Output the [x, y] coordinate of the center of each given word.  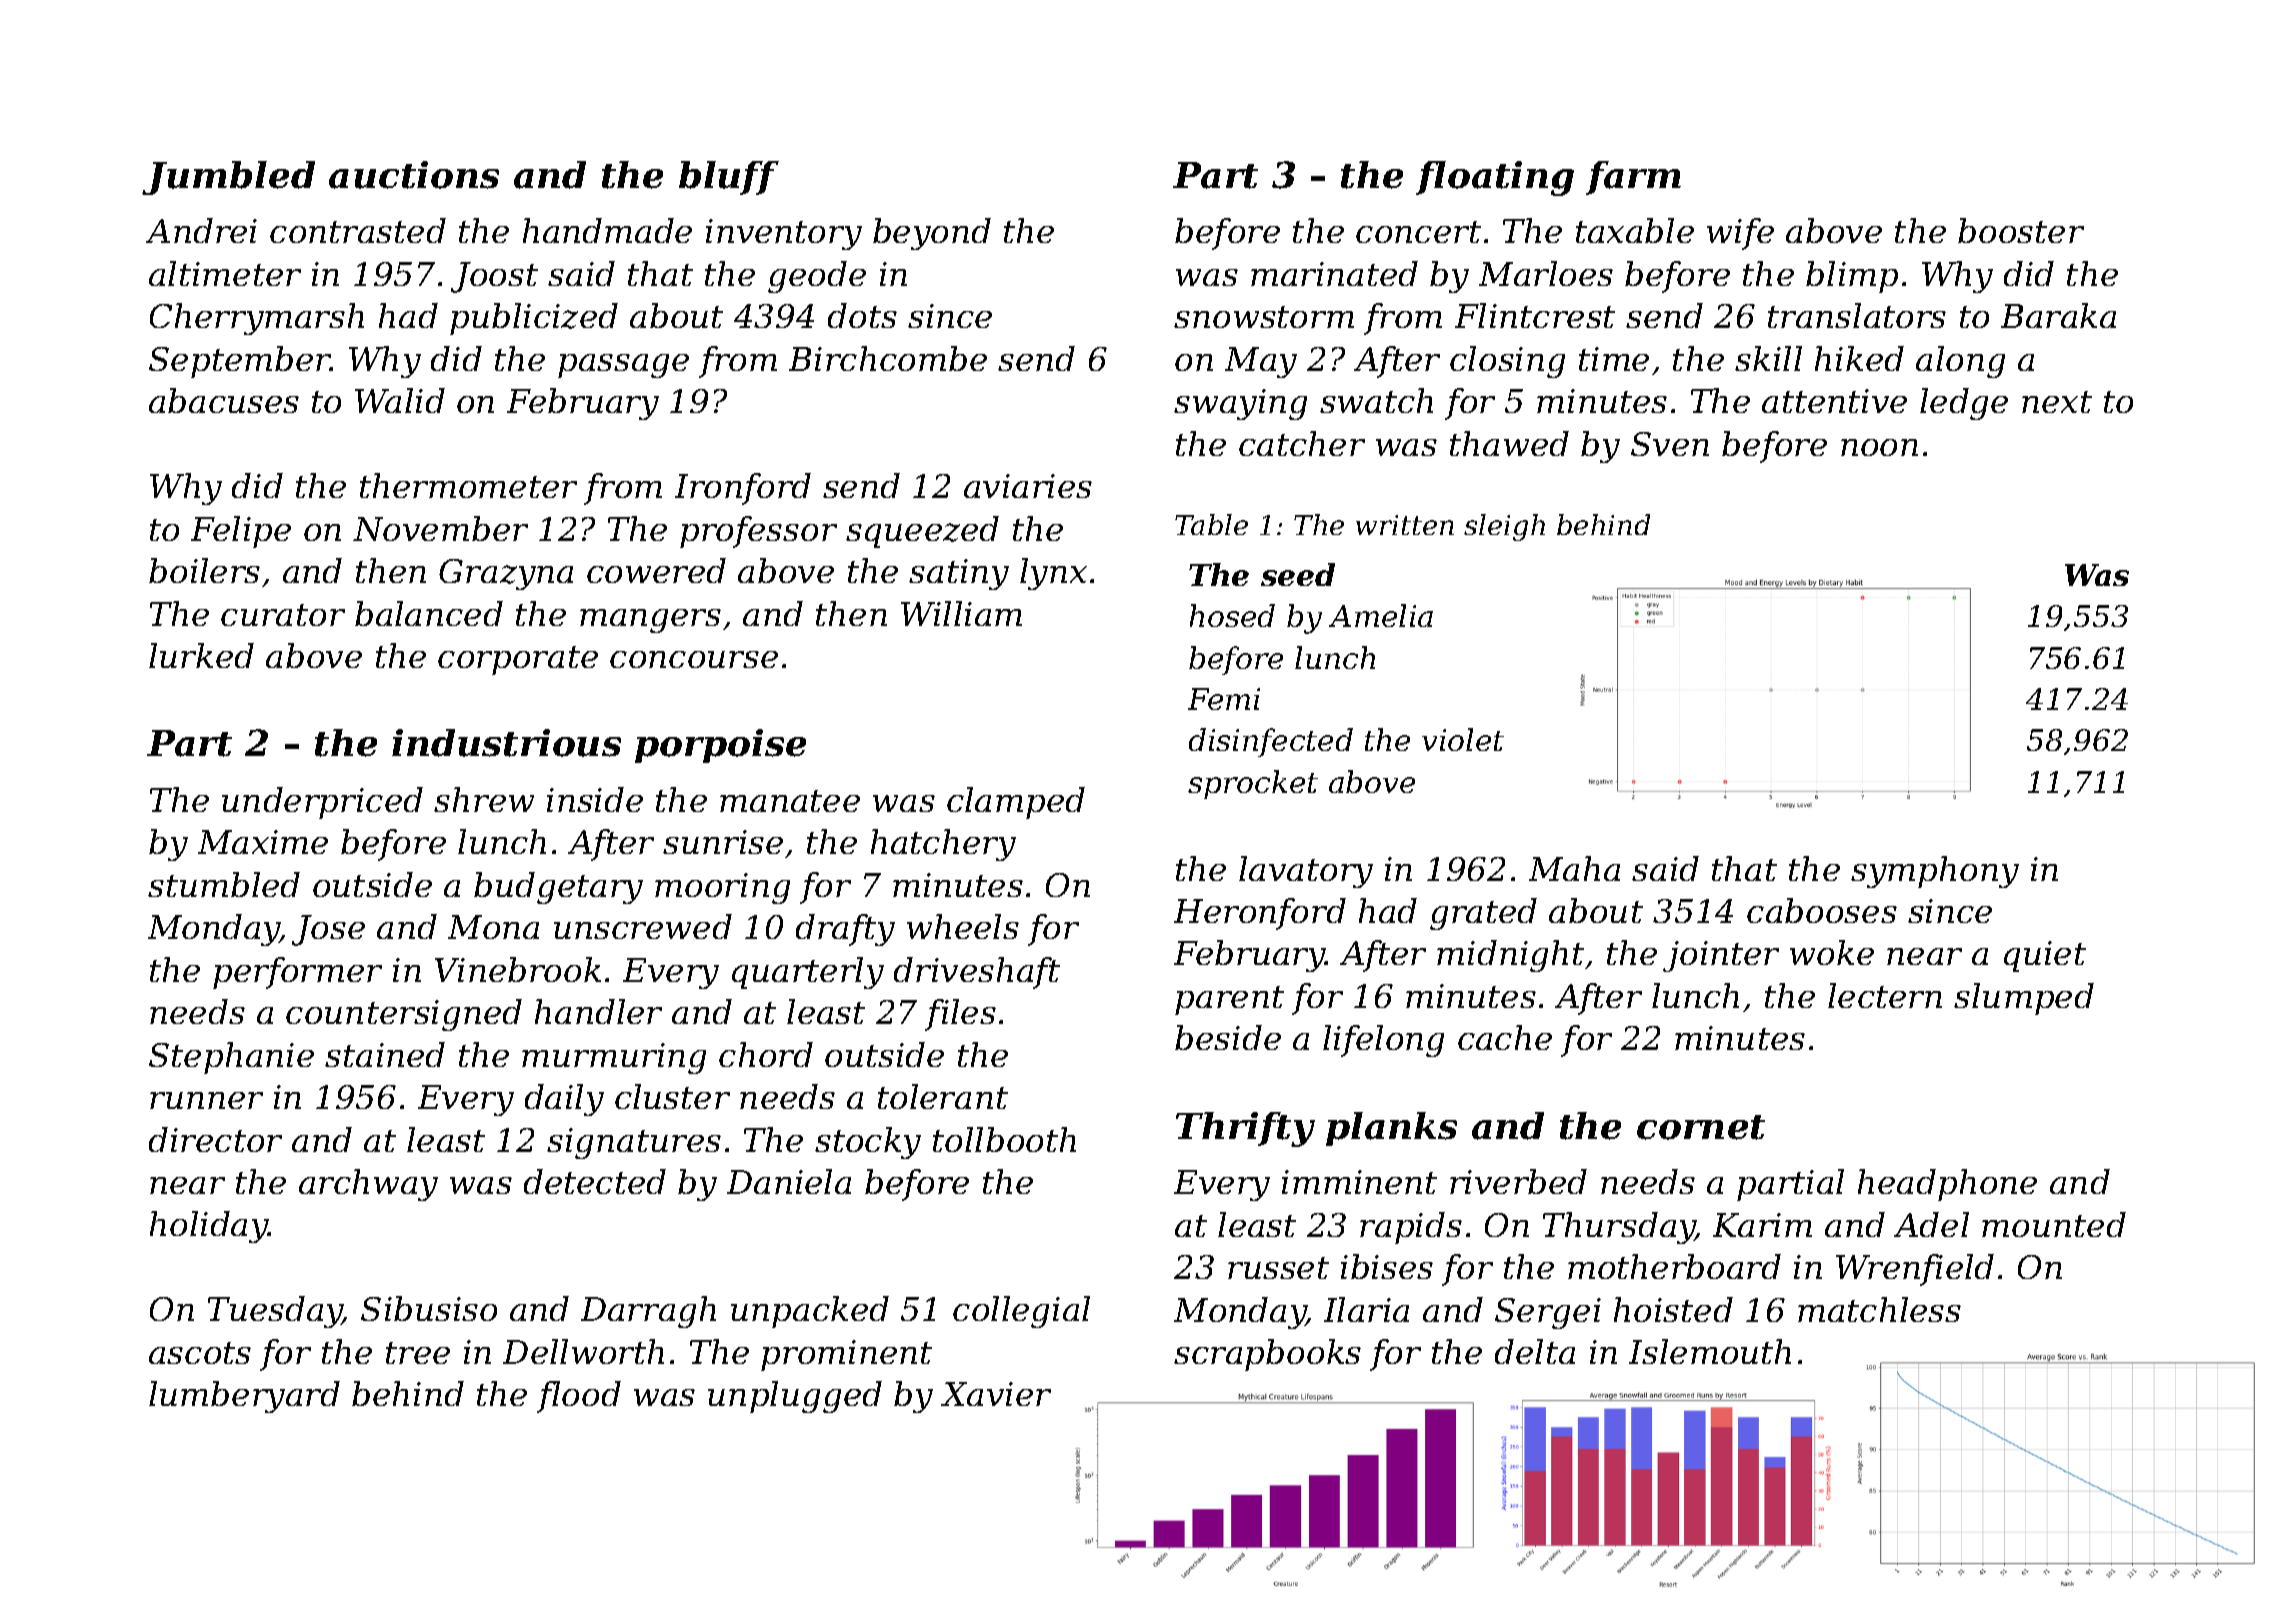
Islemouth [1710, 1351]
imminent [1359, 1182]
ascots [200, 1353]
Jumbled [228, 178]
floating [1495, 178]
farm [1633, 178]
